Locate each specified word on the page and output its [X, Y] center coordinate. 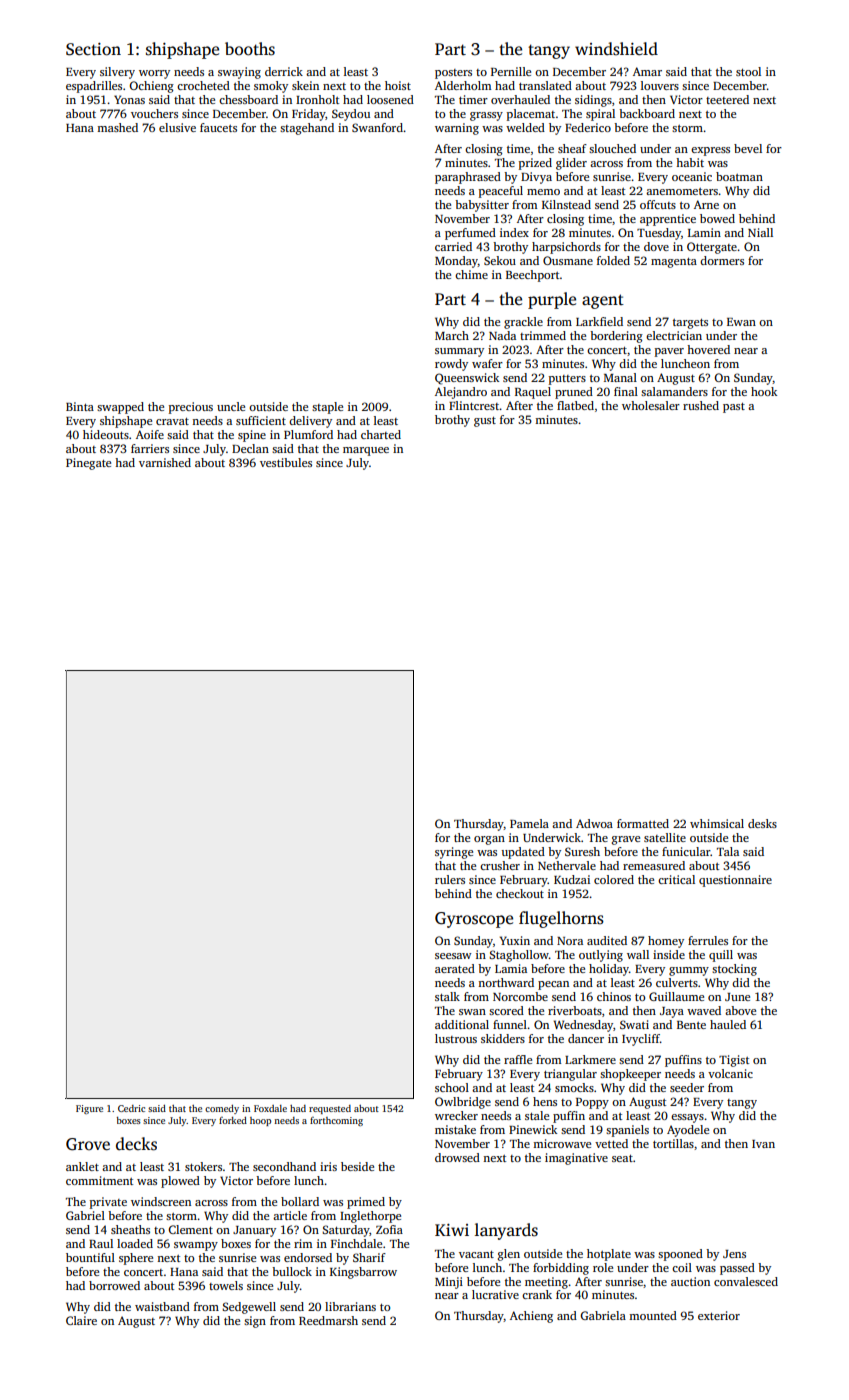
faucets [218, 127]
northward [506, 982]
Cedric [131, 1108]
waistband [162, 1306]
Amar [647, 71]
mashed [117, 127]
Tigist [734, 1061]
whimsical [717, 823]
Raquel [533, 393]
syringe [454, 853]
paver [669, 352]
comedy [222, 1109]
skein [305, 85]
